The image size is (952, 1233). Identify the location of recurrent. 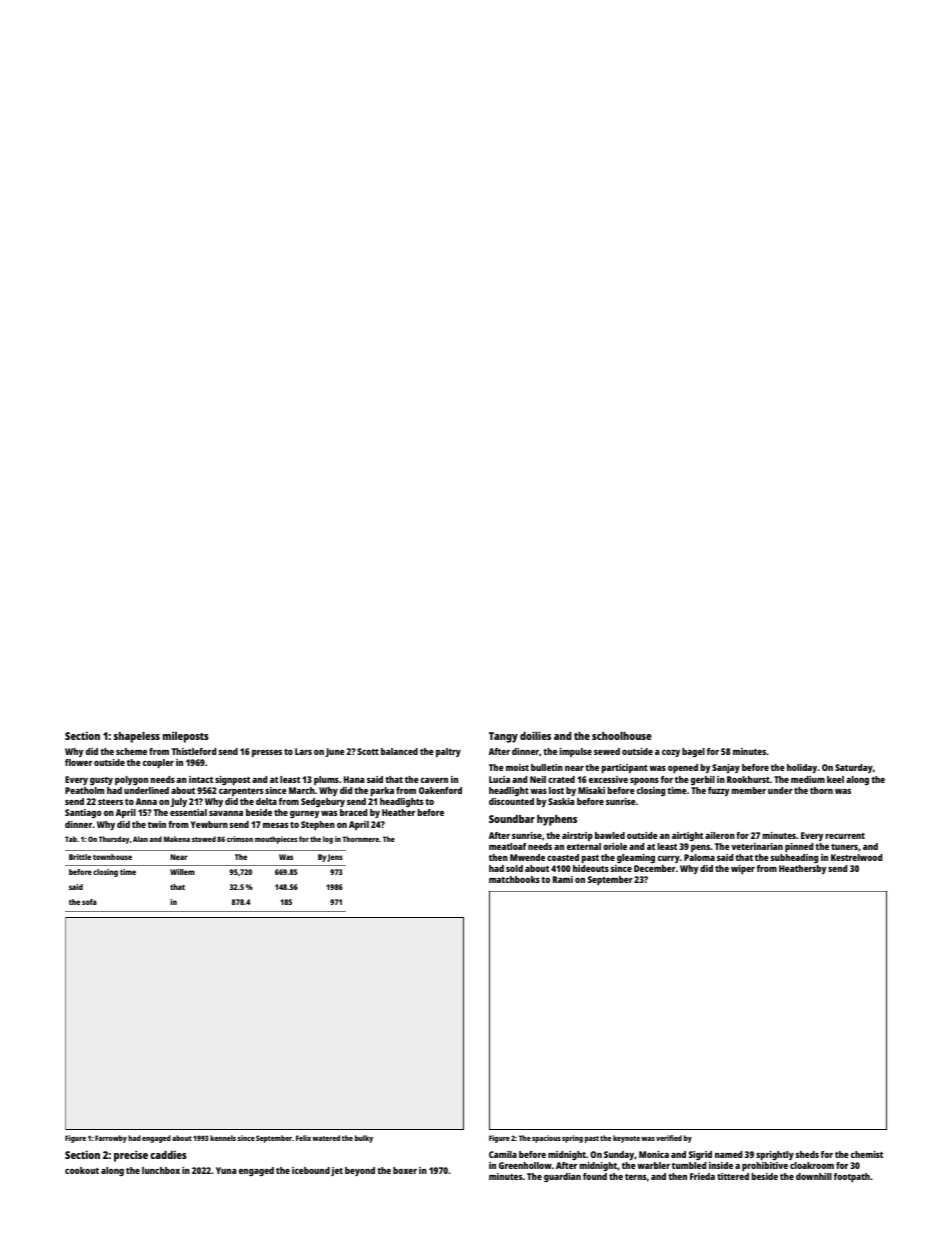
(845, 836).
